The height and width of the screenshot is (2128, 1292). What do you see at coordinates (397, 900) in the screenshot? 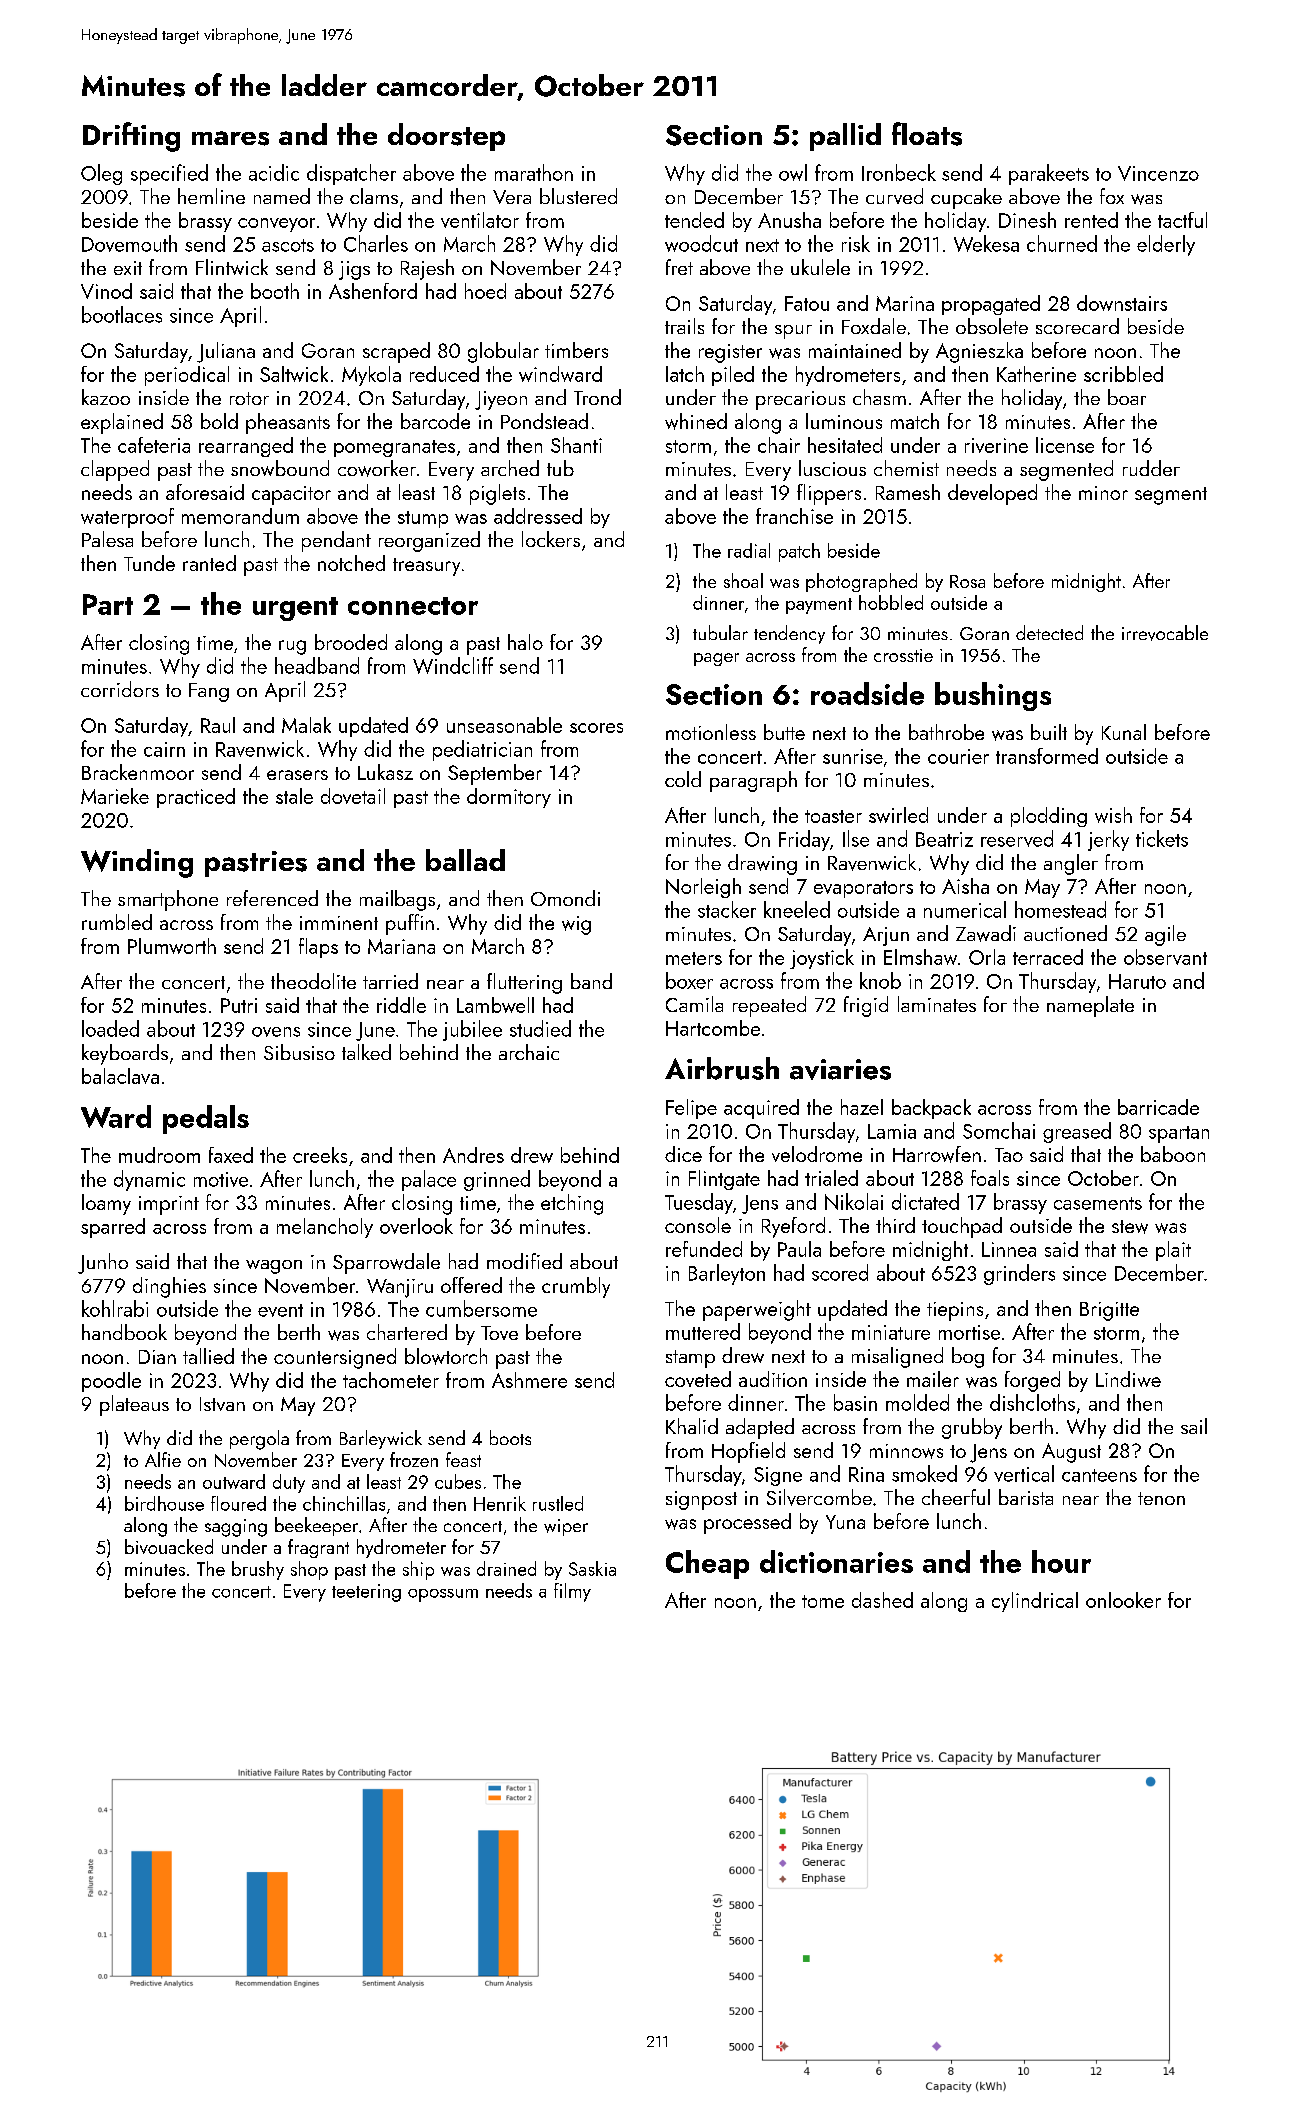
I see `mailbags` at bounding box center [397, 900].
